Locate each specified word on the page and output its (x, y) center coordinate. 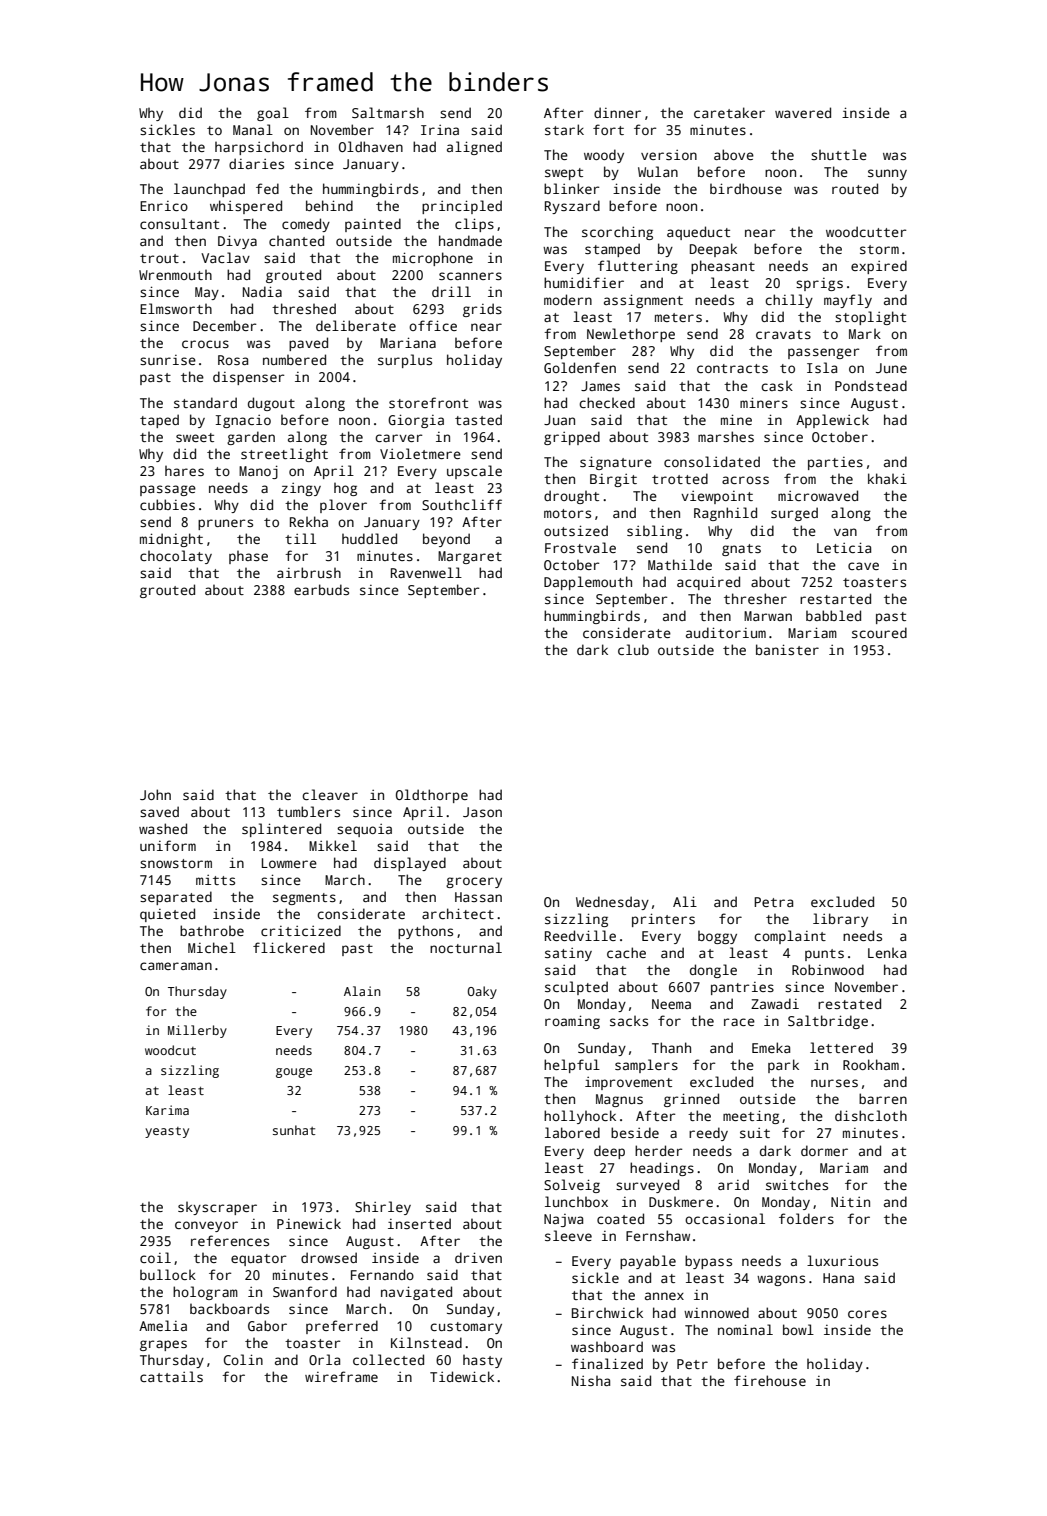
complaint (790, 937)
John (155, 794)
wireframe (341, 1376)
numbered (294, 359)
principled (462, 207)
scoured (879, 632)
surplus (405, 361)
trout (159, 258)
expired (879, 267)
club (633, 649)
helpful (572, 1066)
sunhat (294, 1130)
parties (835, 463)
